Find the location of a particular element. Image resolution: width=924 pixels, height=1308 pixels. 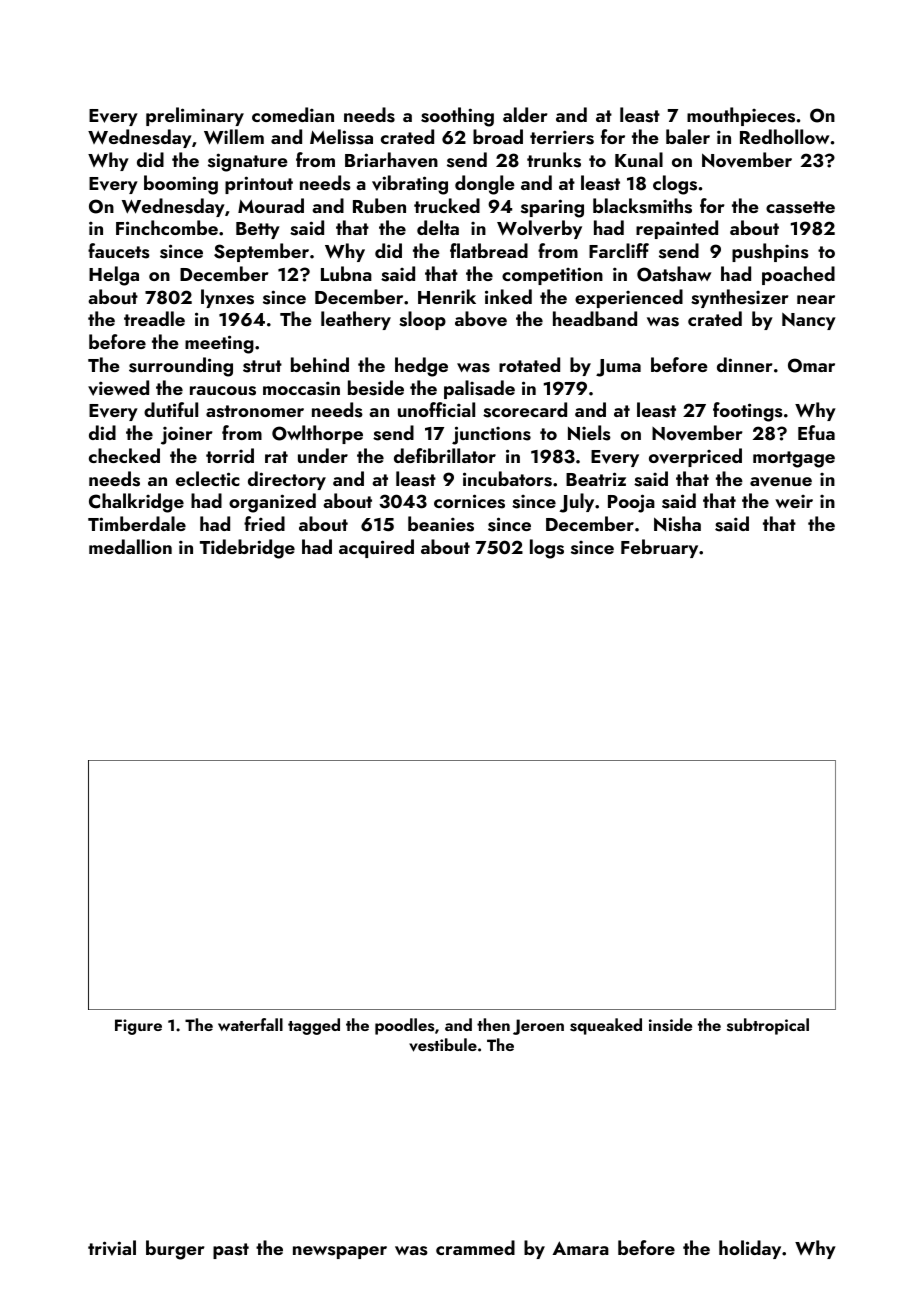

inside is located at coordinates (670, 1025).
